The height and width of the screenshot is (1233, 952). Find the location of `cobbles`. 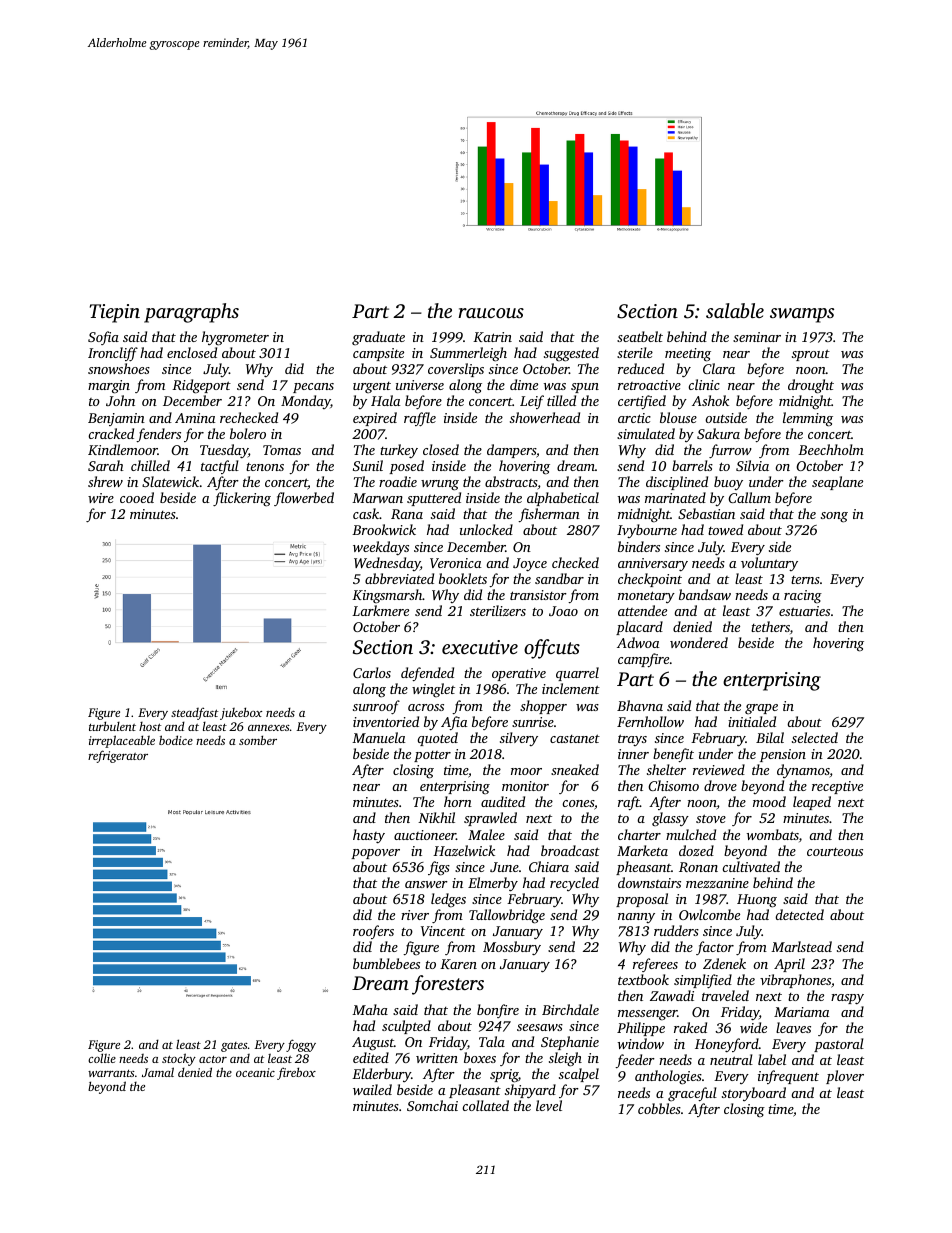

cobbles is located at coordinates (659, 1108).
